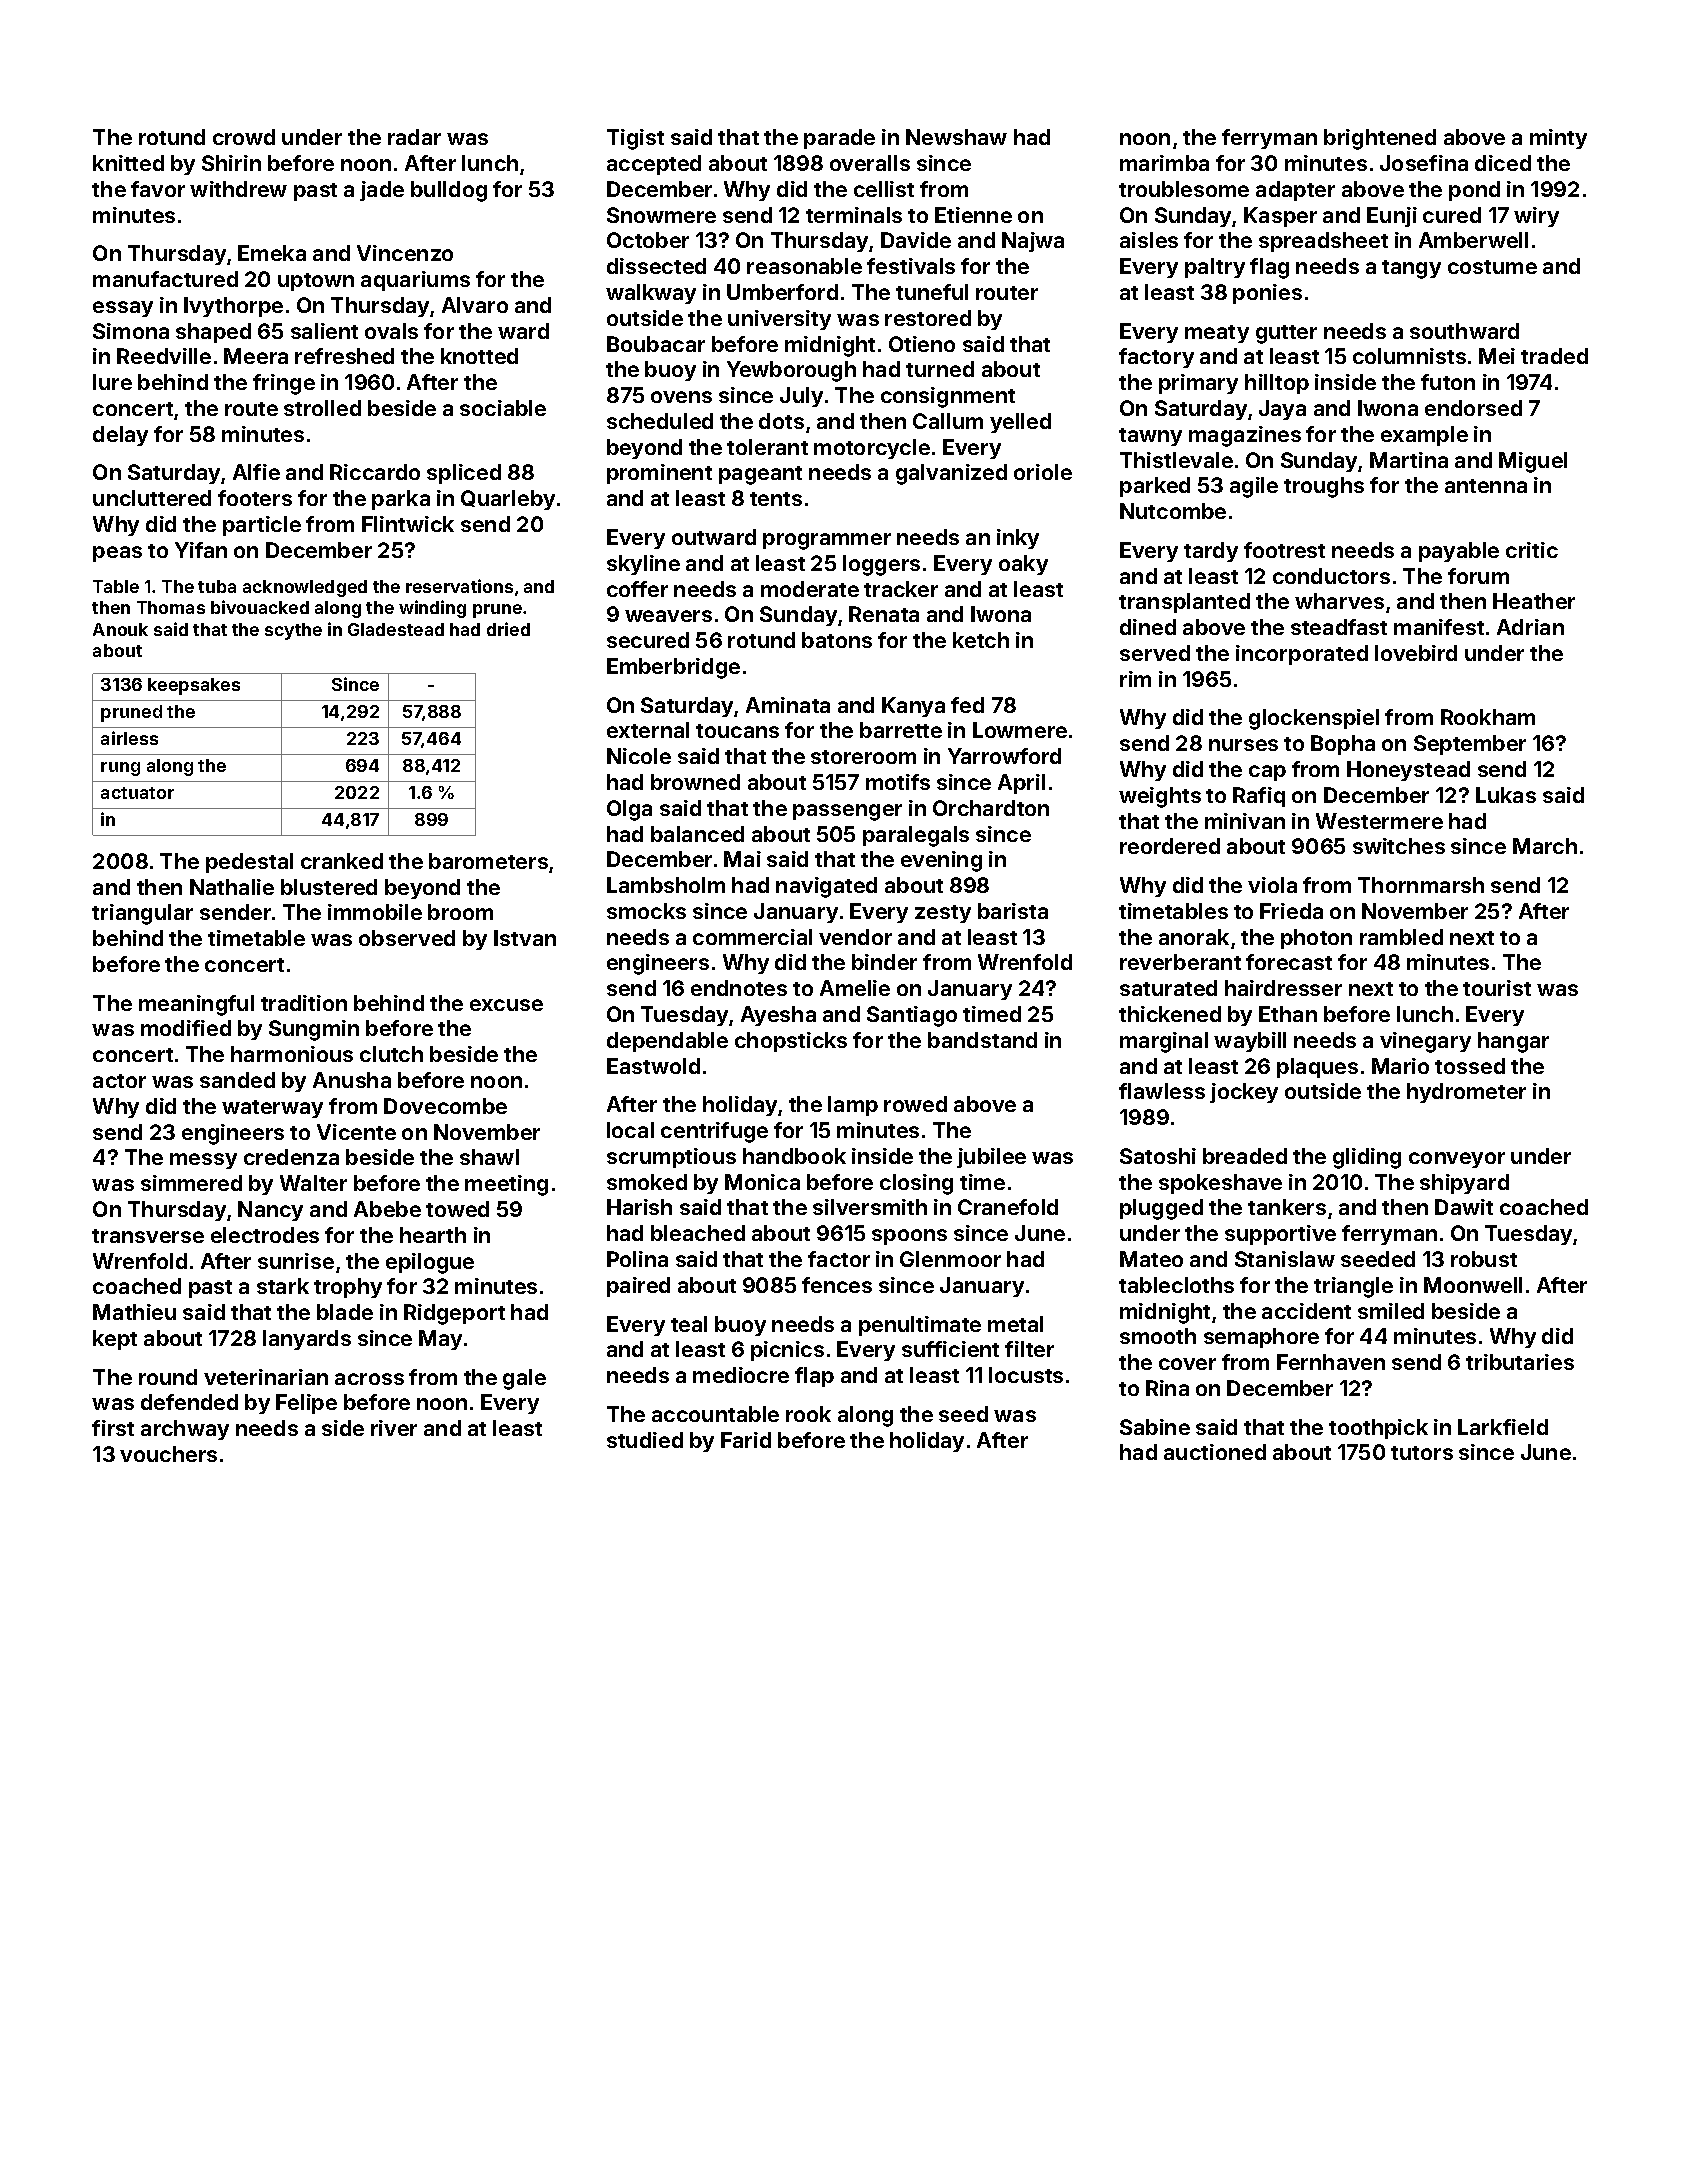  Describe the element at coordinates (739, 988) in the screenshot. I see `endnotes` at that location.
